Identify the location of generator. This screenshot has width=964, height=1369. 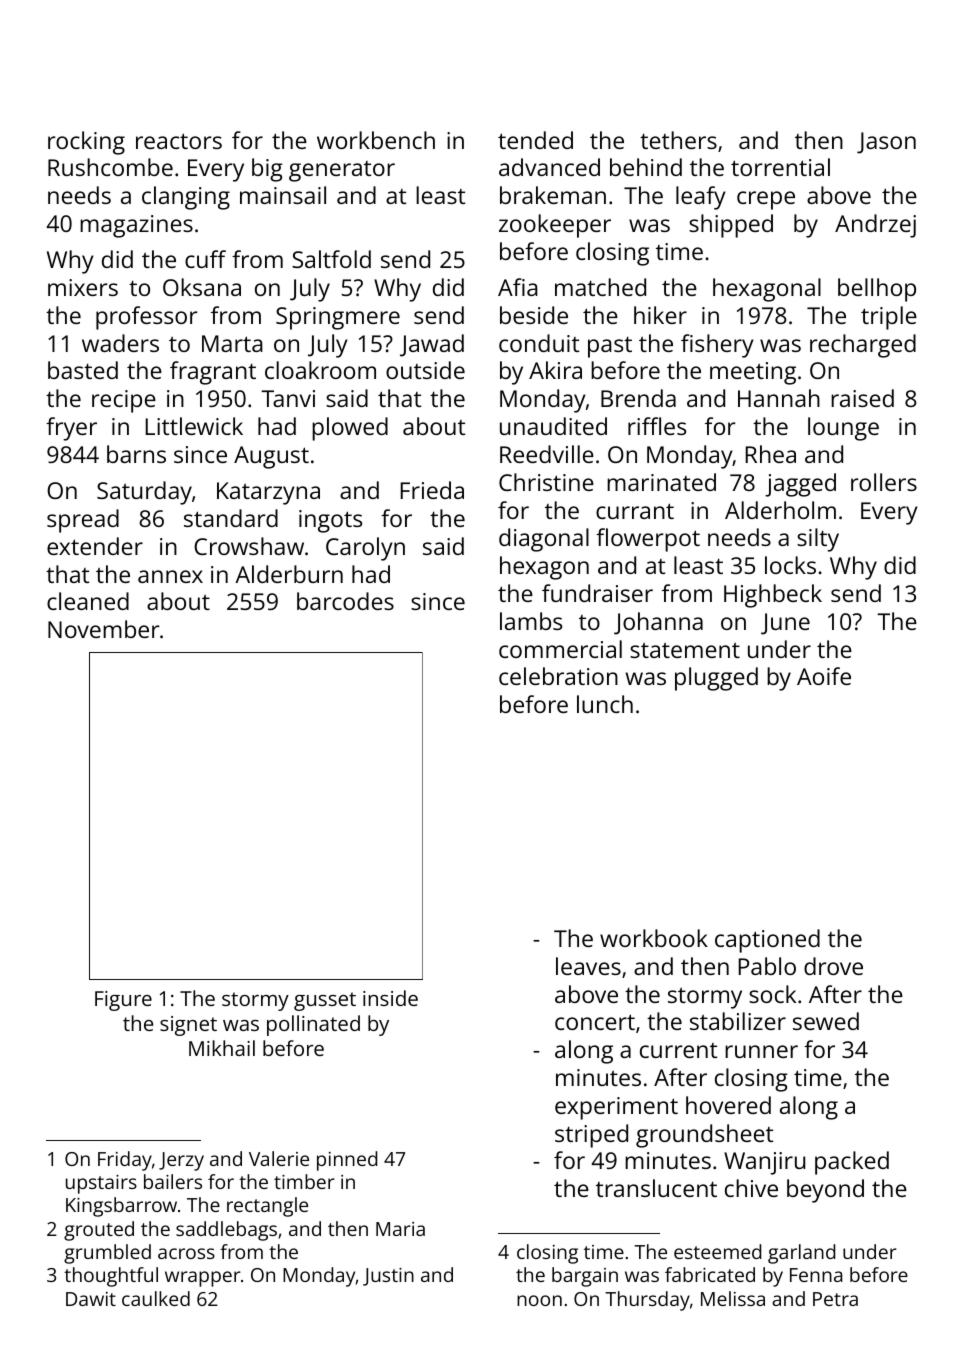
(342, 171).
